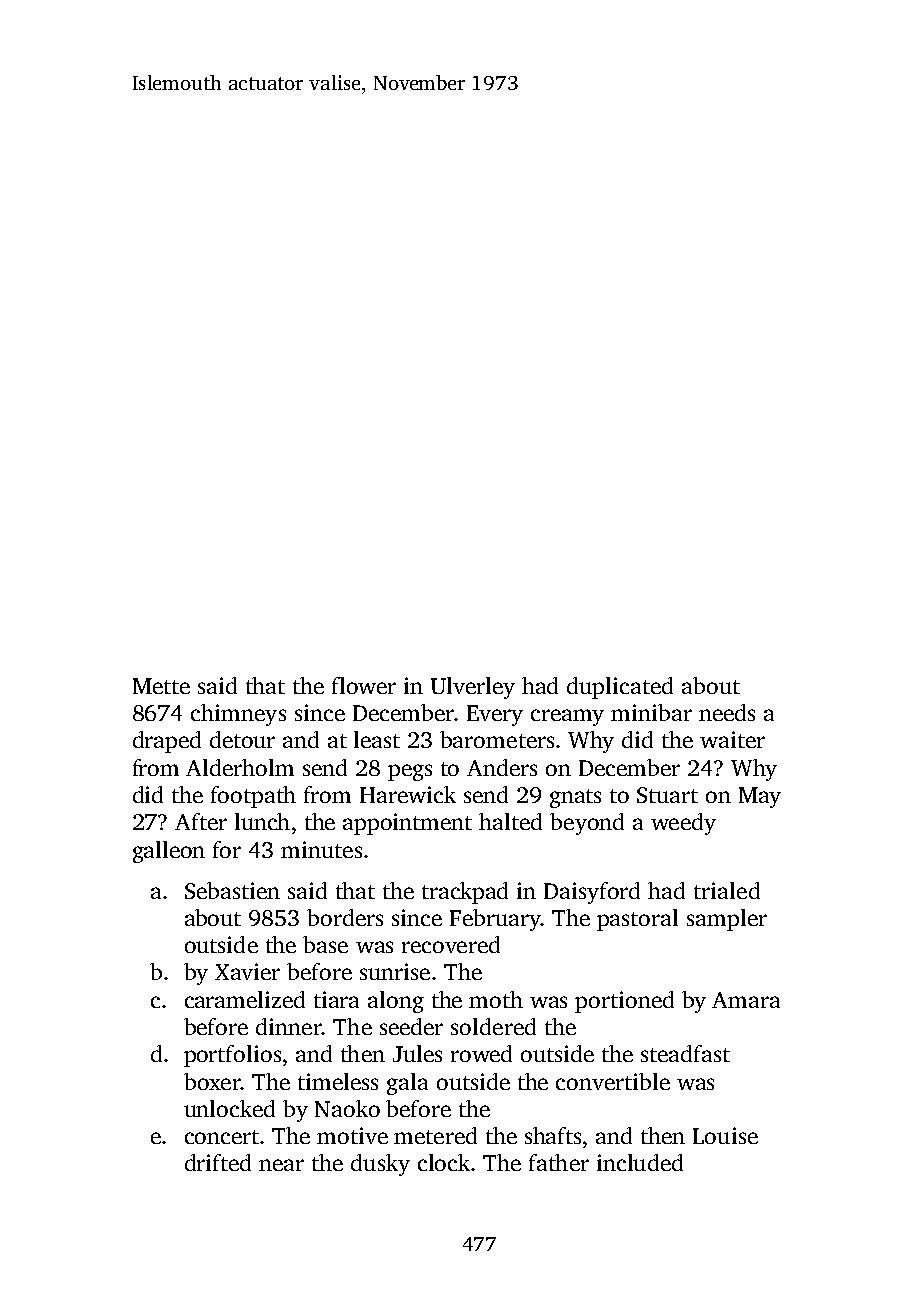 The height and width of the screenshot is (1311, 924). Describe the element at coordinates (222, 1137) in the screenshot. I see `concert` at that location.
